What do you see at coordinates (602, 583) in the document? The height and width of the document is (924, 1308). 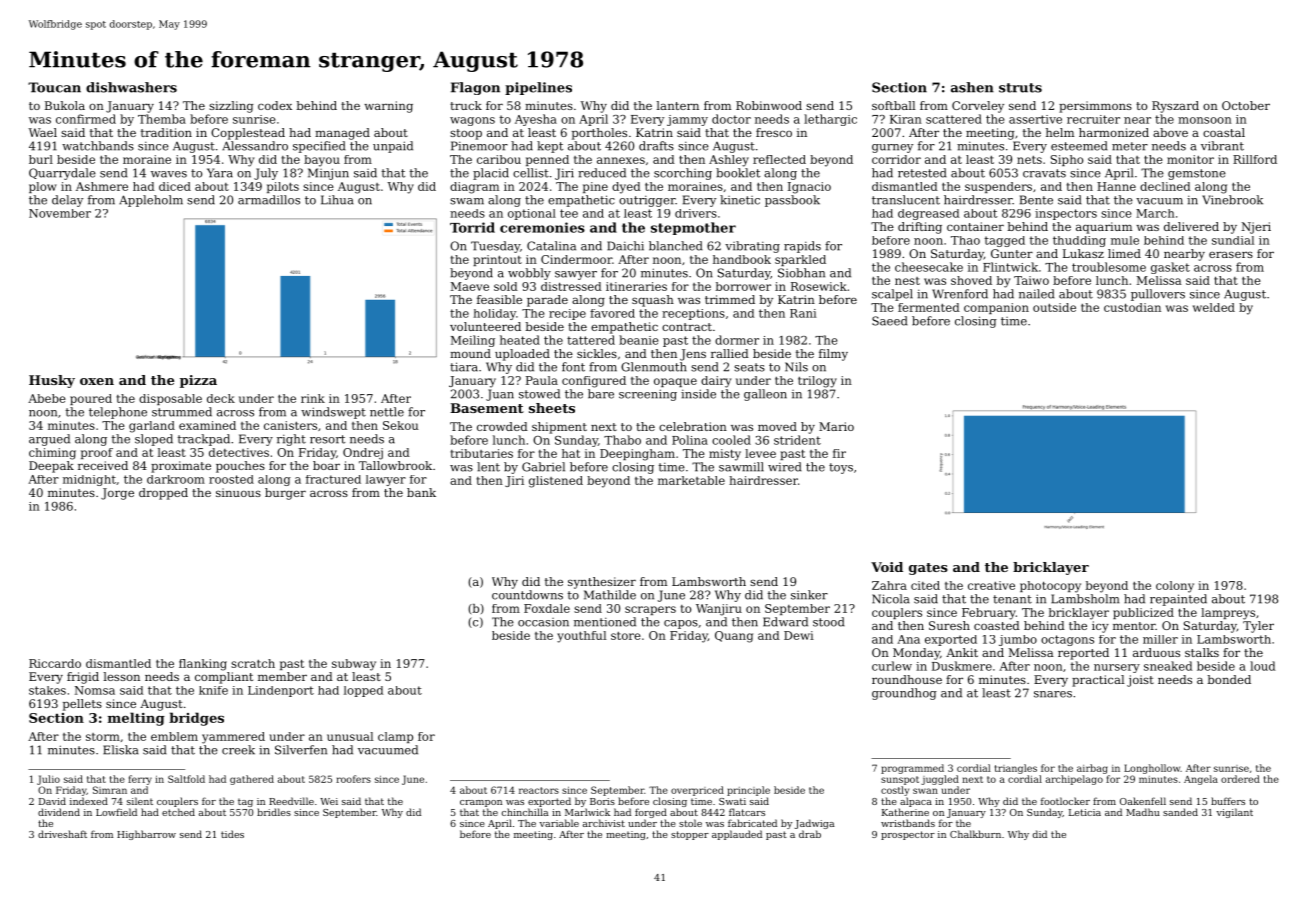 I see `synthesizer` at bounding box center [602, 583].
